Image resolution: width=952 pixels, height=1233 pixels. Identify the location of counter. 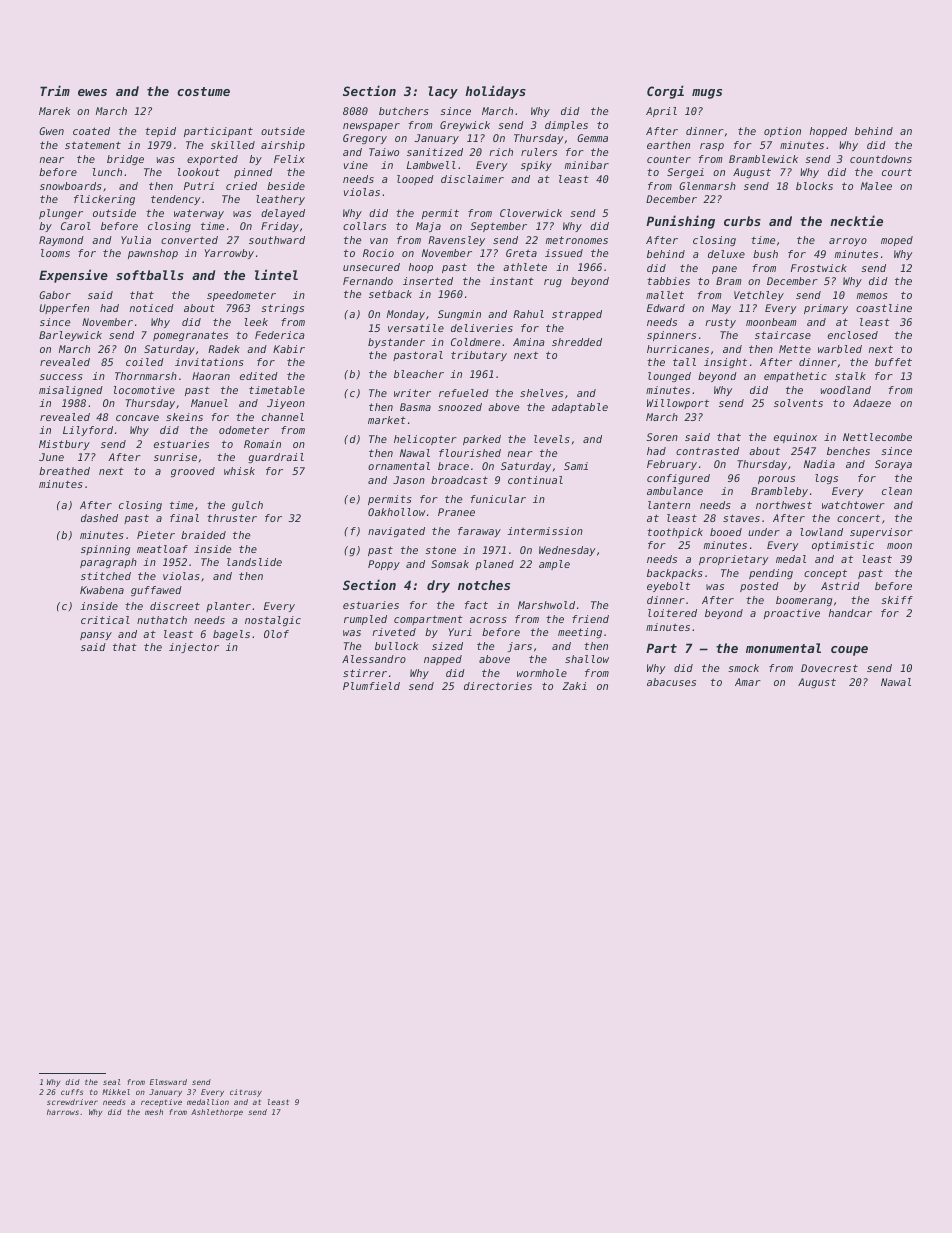
(669, 159).
